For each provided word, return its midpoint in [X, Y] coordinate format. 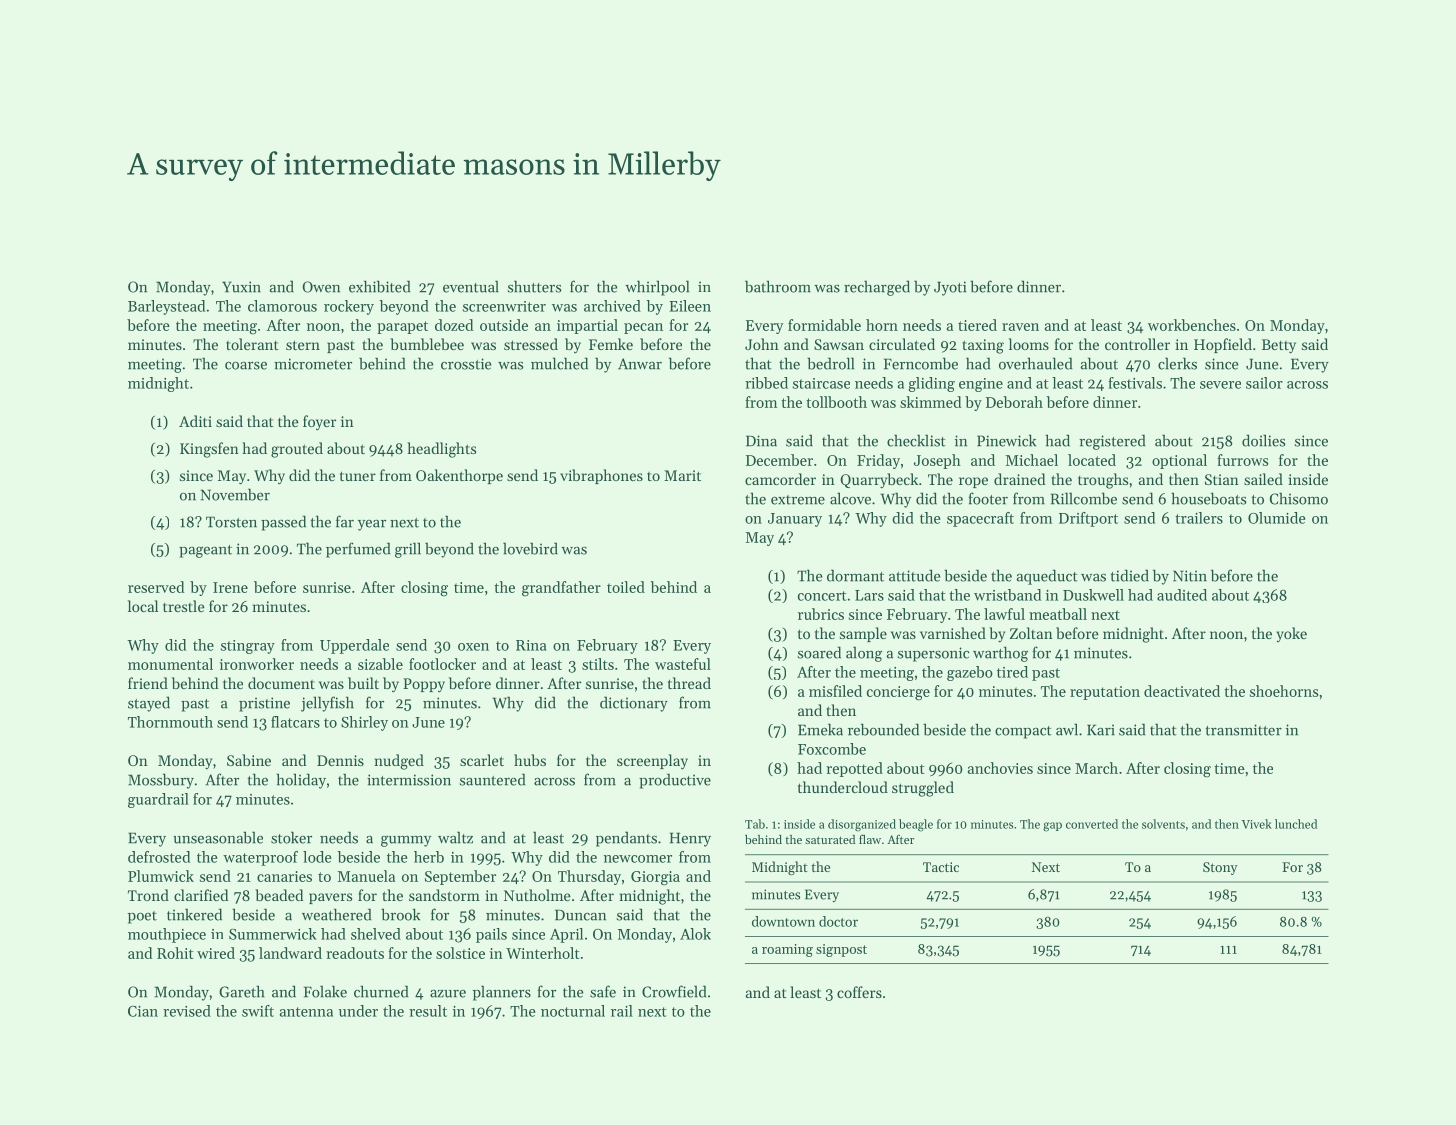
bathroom [778, 286]
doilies [1263, 440]
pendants [626, 839]
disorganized [862, 825]
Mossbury [161, 781]
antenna [306, 1012]
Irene [230, 587]
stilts [598, 664]
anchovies [1000, 768]
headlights [441, 450]
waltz [455, 837]
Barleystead [166, 307]
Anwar [640, 364]
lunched [1296, 824]
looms [1029, 344]
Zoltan [1031, 633]
